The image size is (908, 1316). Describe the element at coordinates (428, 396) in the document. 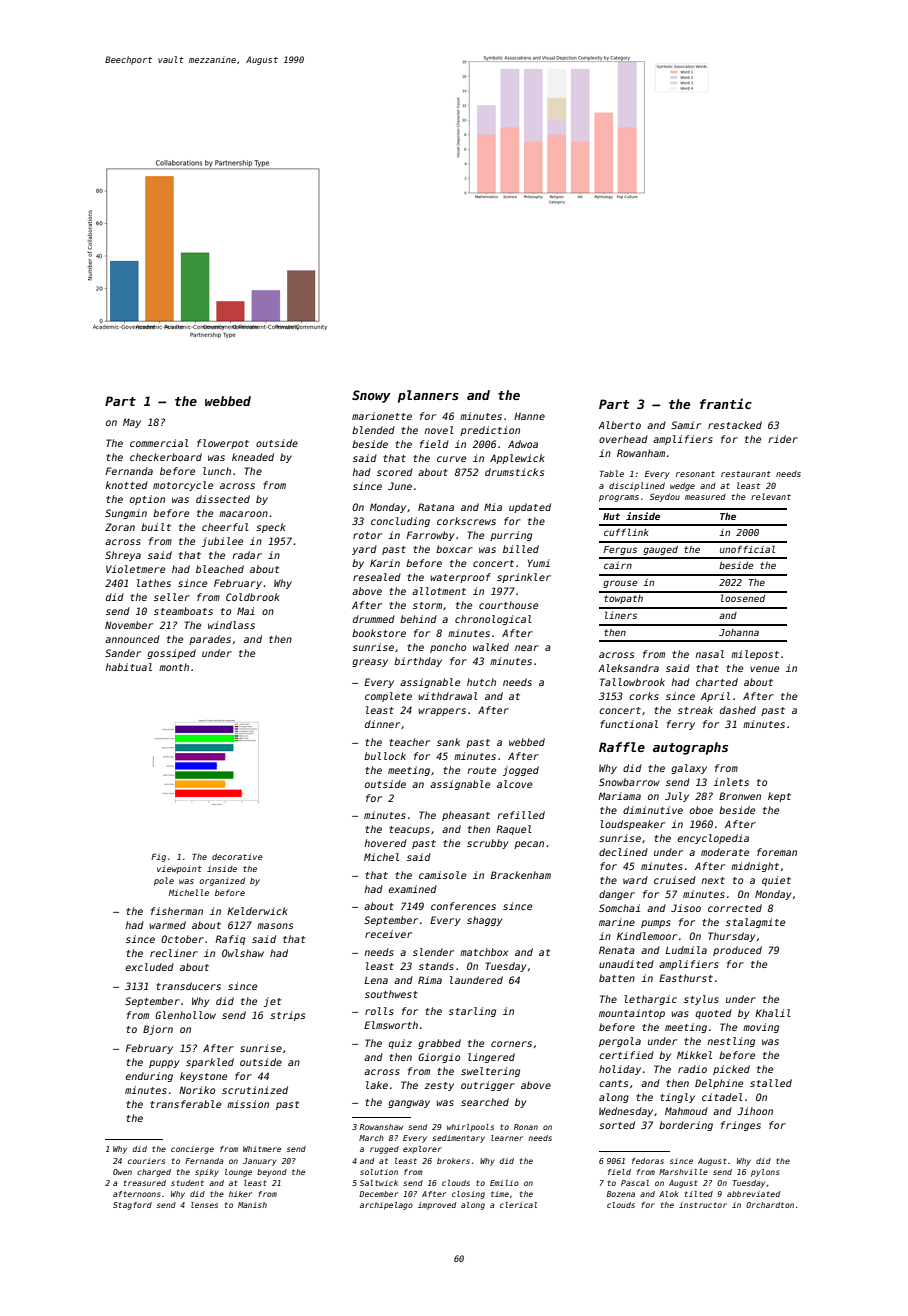

I see `planners` at that location.
